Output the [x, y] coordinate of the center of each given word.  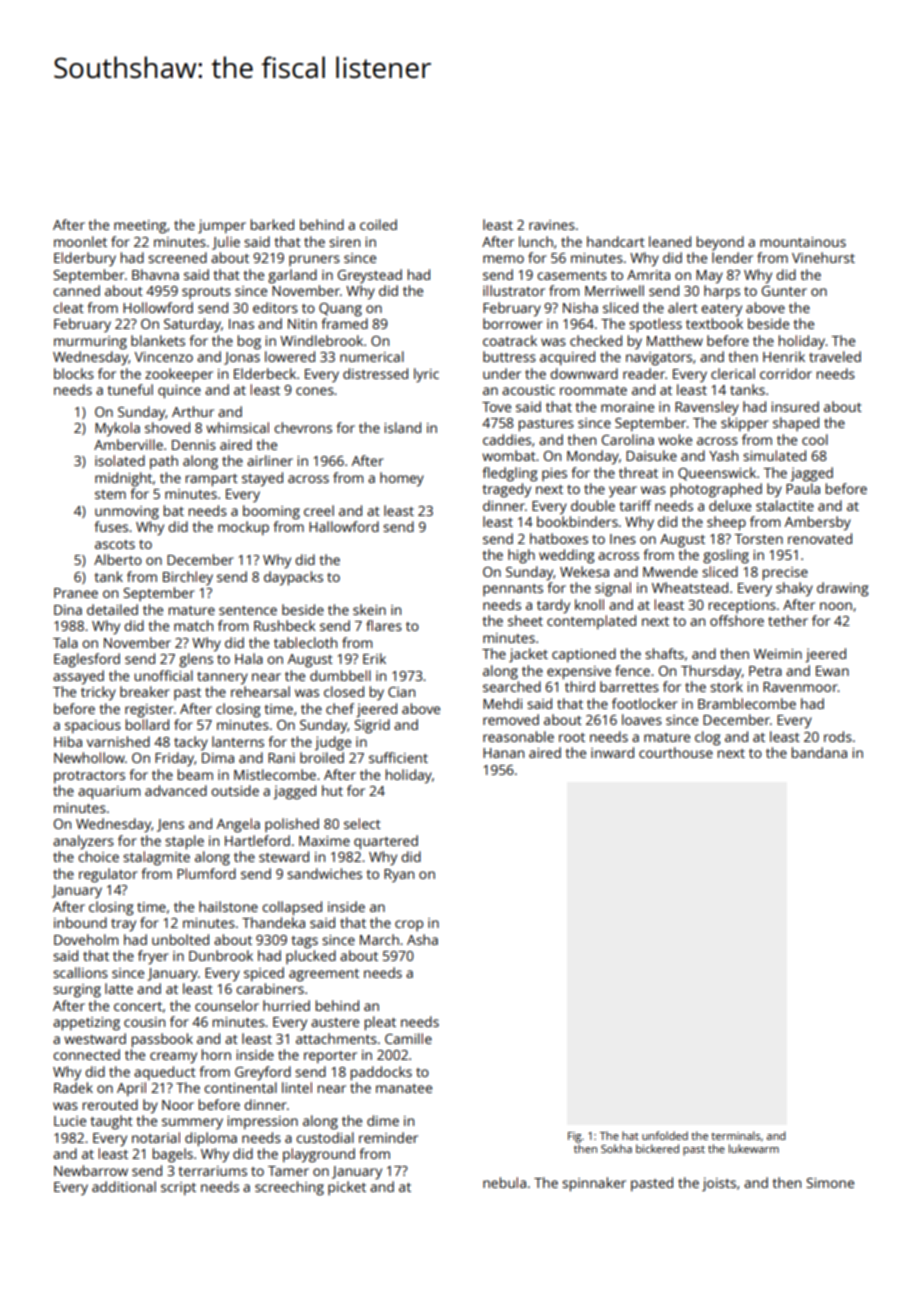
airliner [270, 460]
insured [795, 406]
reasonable [518, 736]
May [709, 277]
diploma [211, 1139]
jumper [222, 226]
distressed [375, 373]
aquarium [109, 793]
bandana [819, 752]
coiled [378, 224]
